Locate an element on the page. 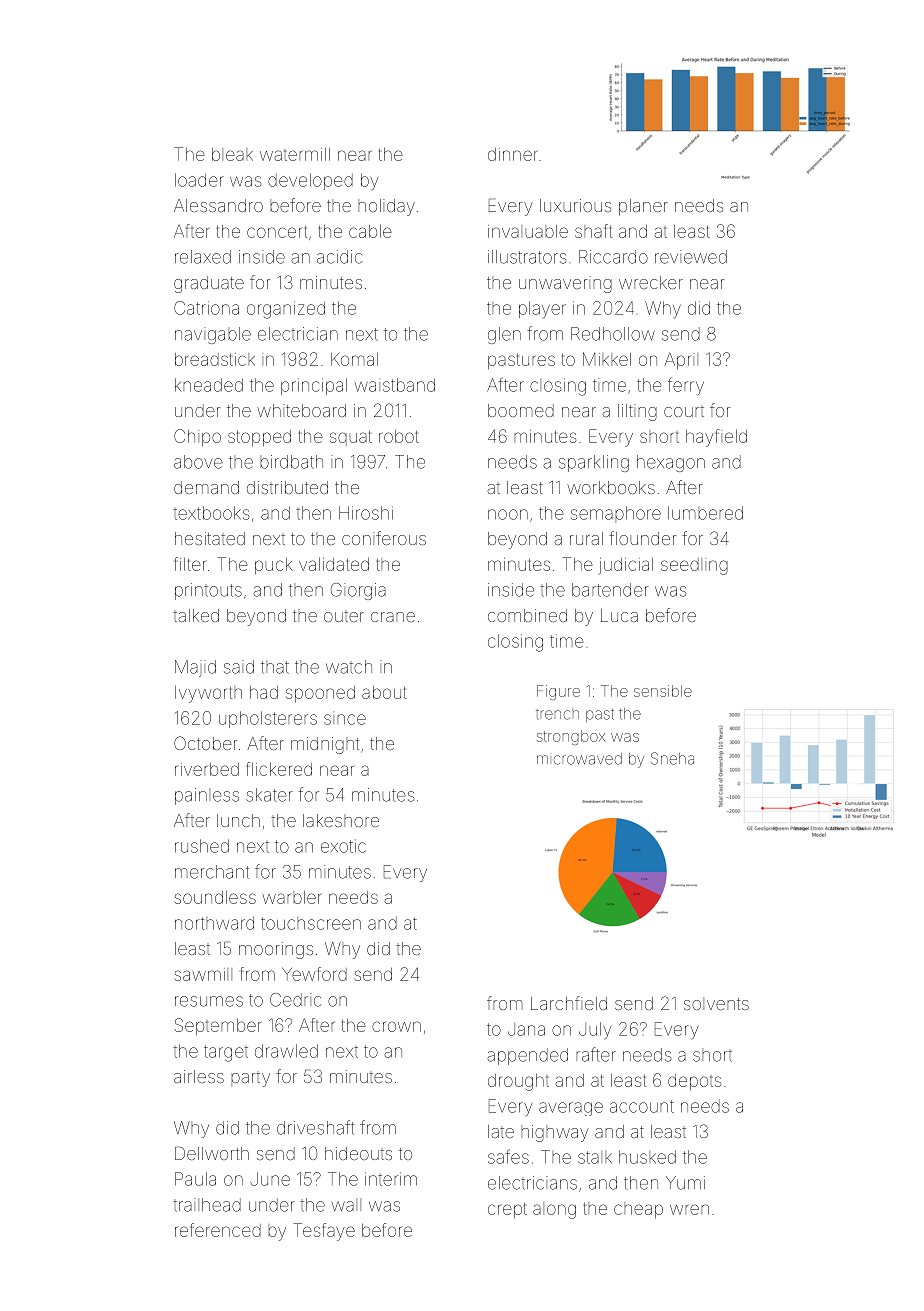 The image size is (924, 1311). interim is located at coordinates (391, 1179).
